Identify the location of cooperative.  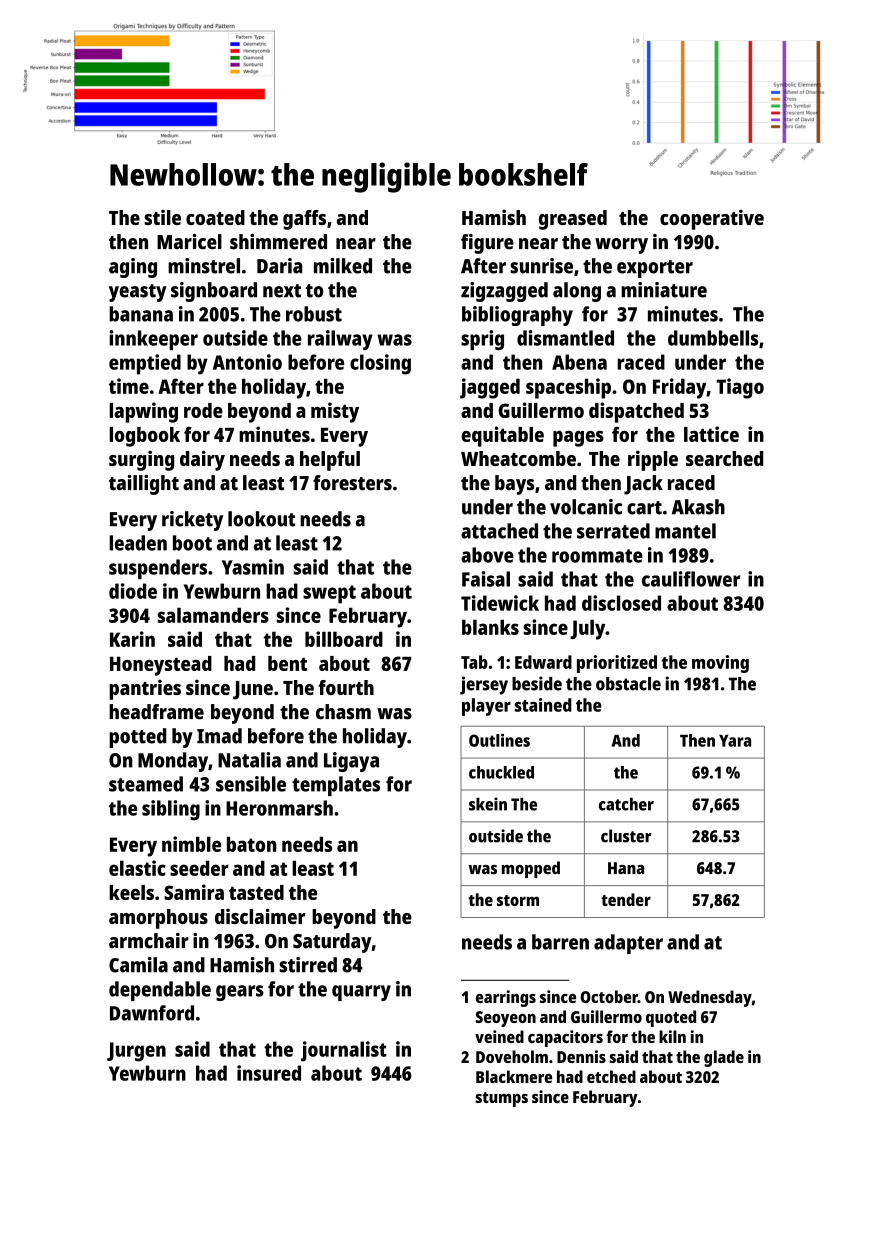
(712, 219).
